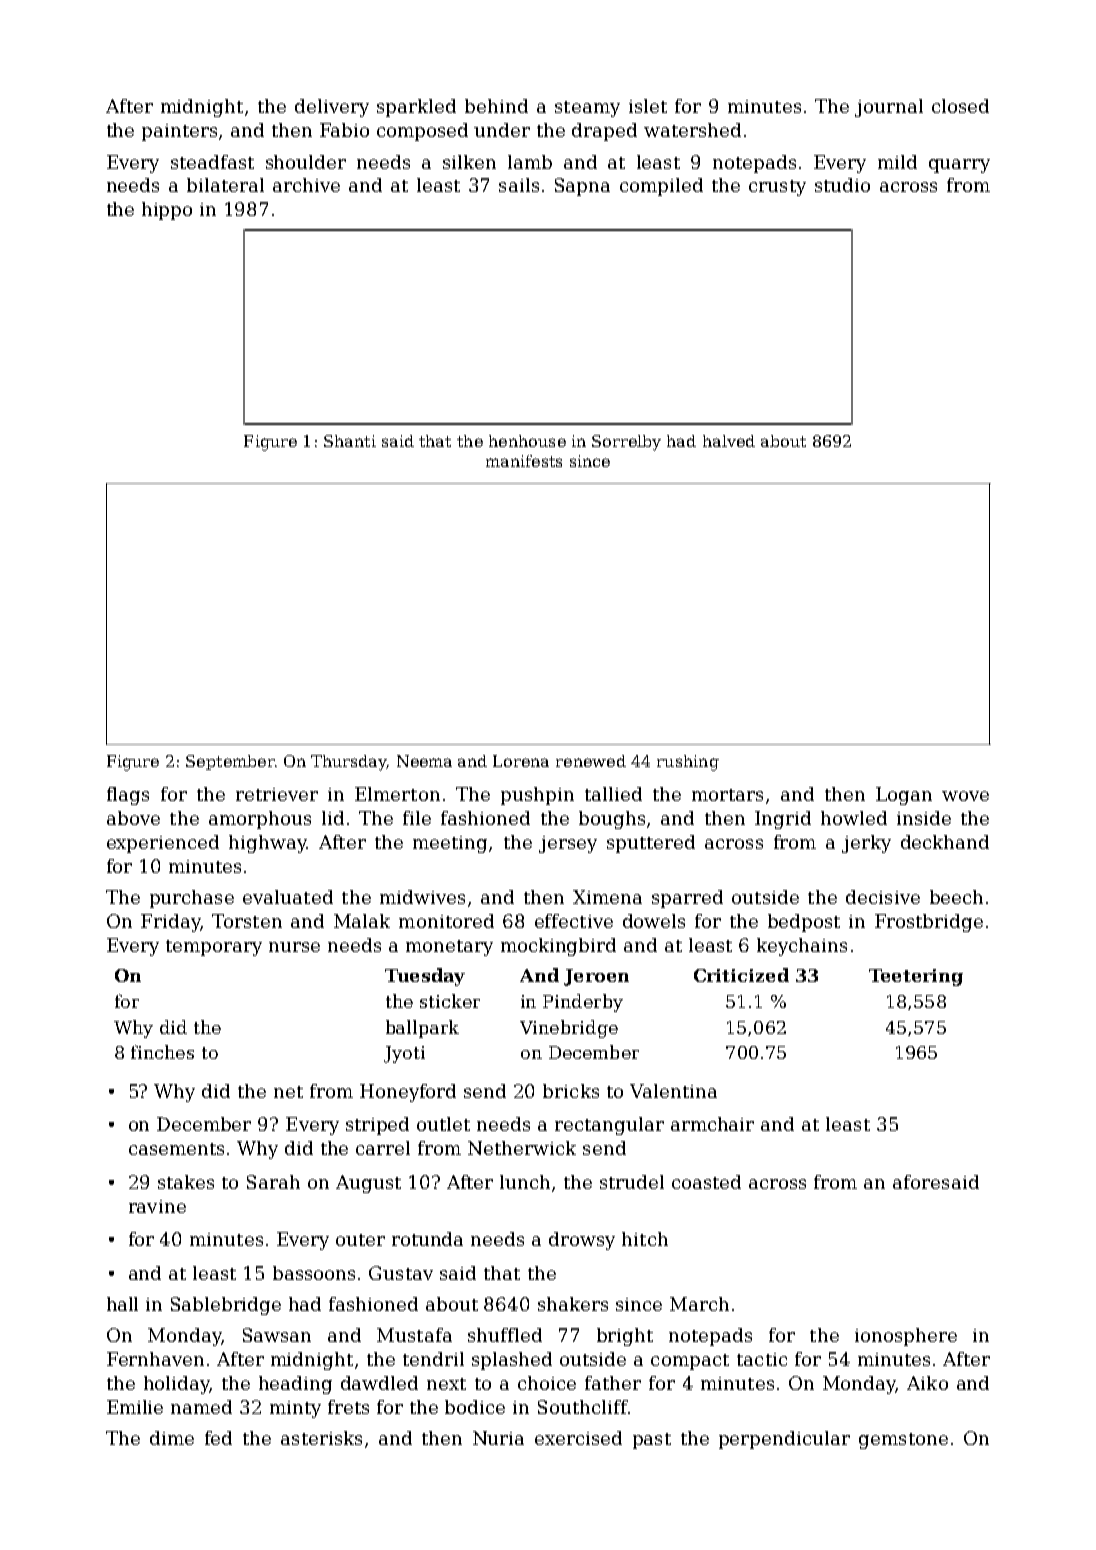 The height and width of the document is (1550, 1096). Describe the element at coordinates (404, 1054) in the document. I see `Jyoti` at that location.
